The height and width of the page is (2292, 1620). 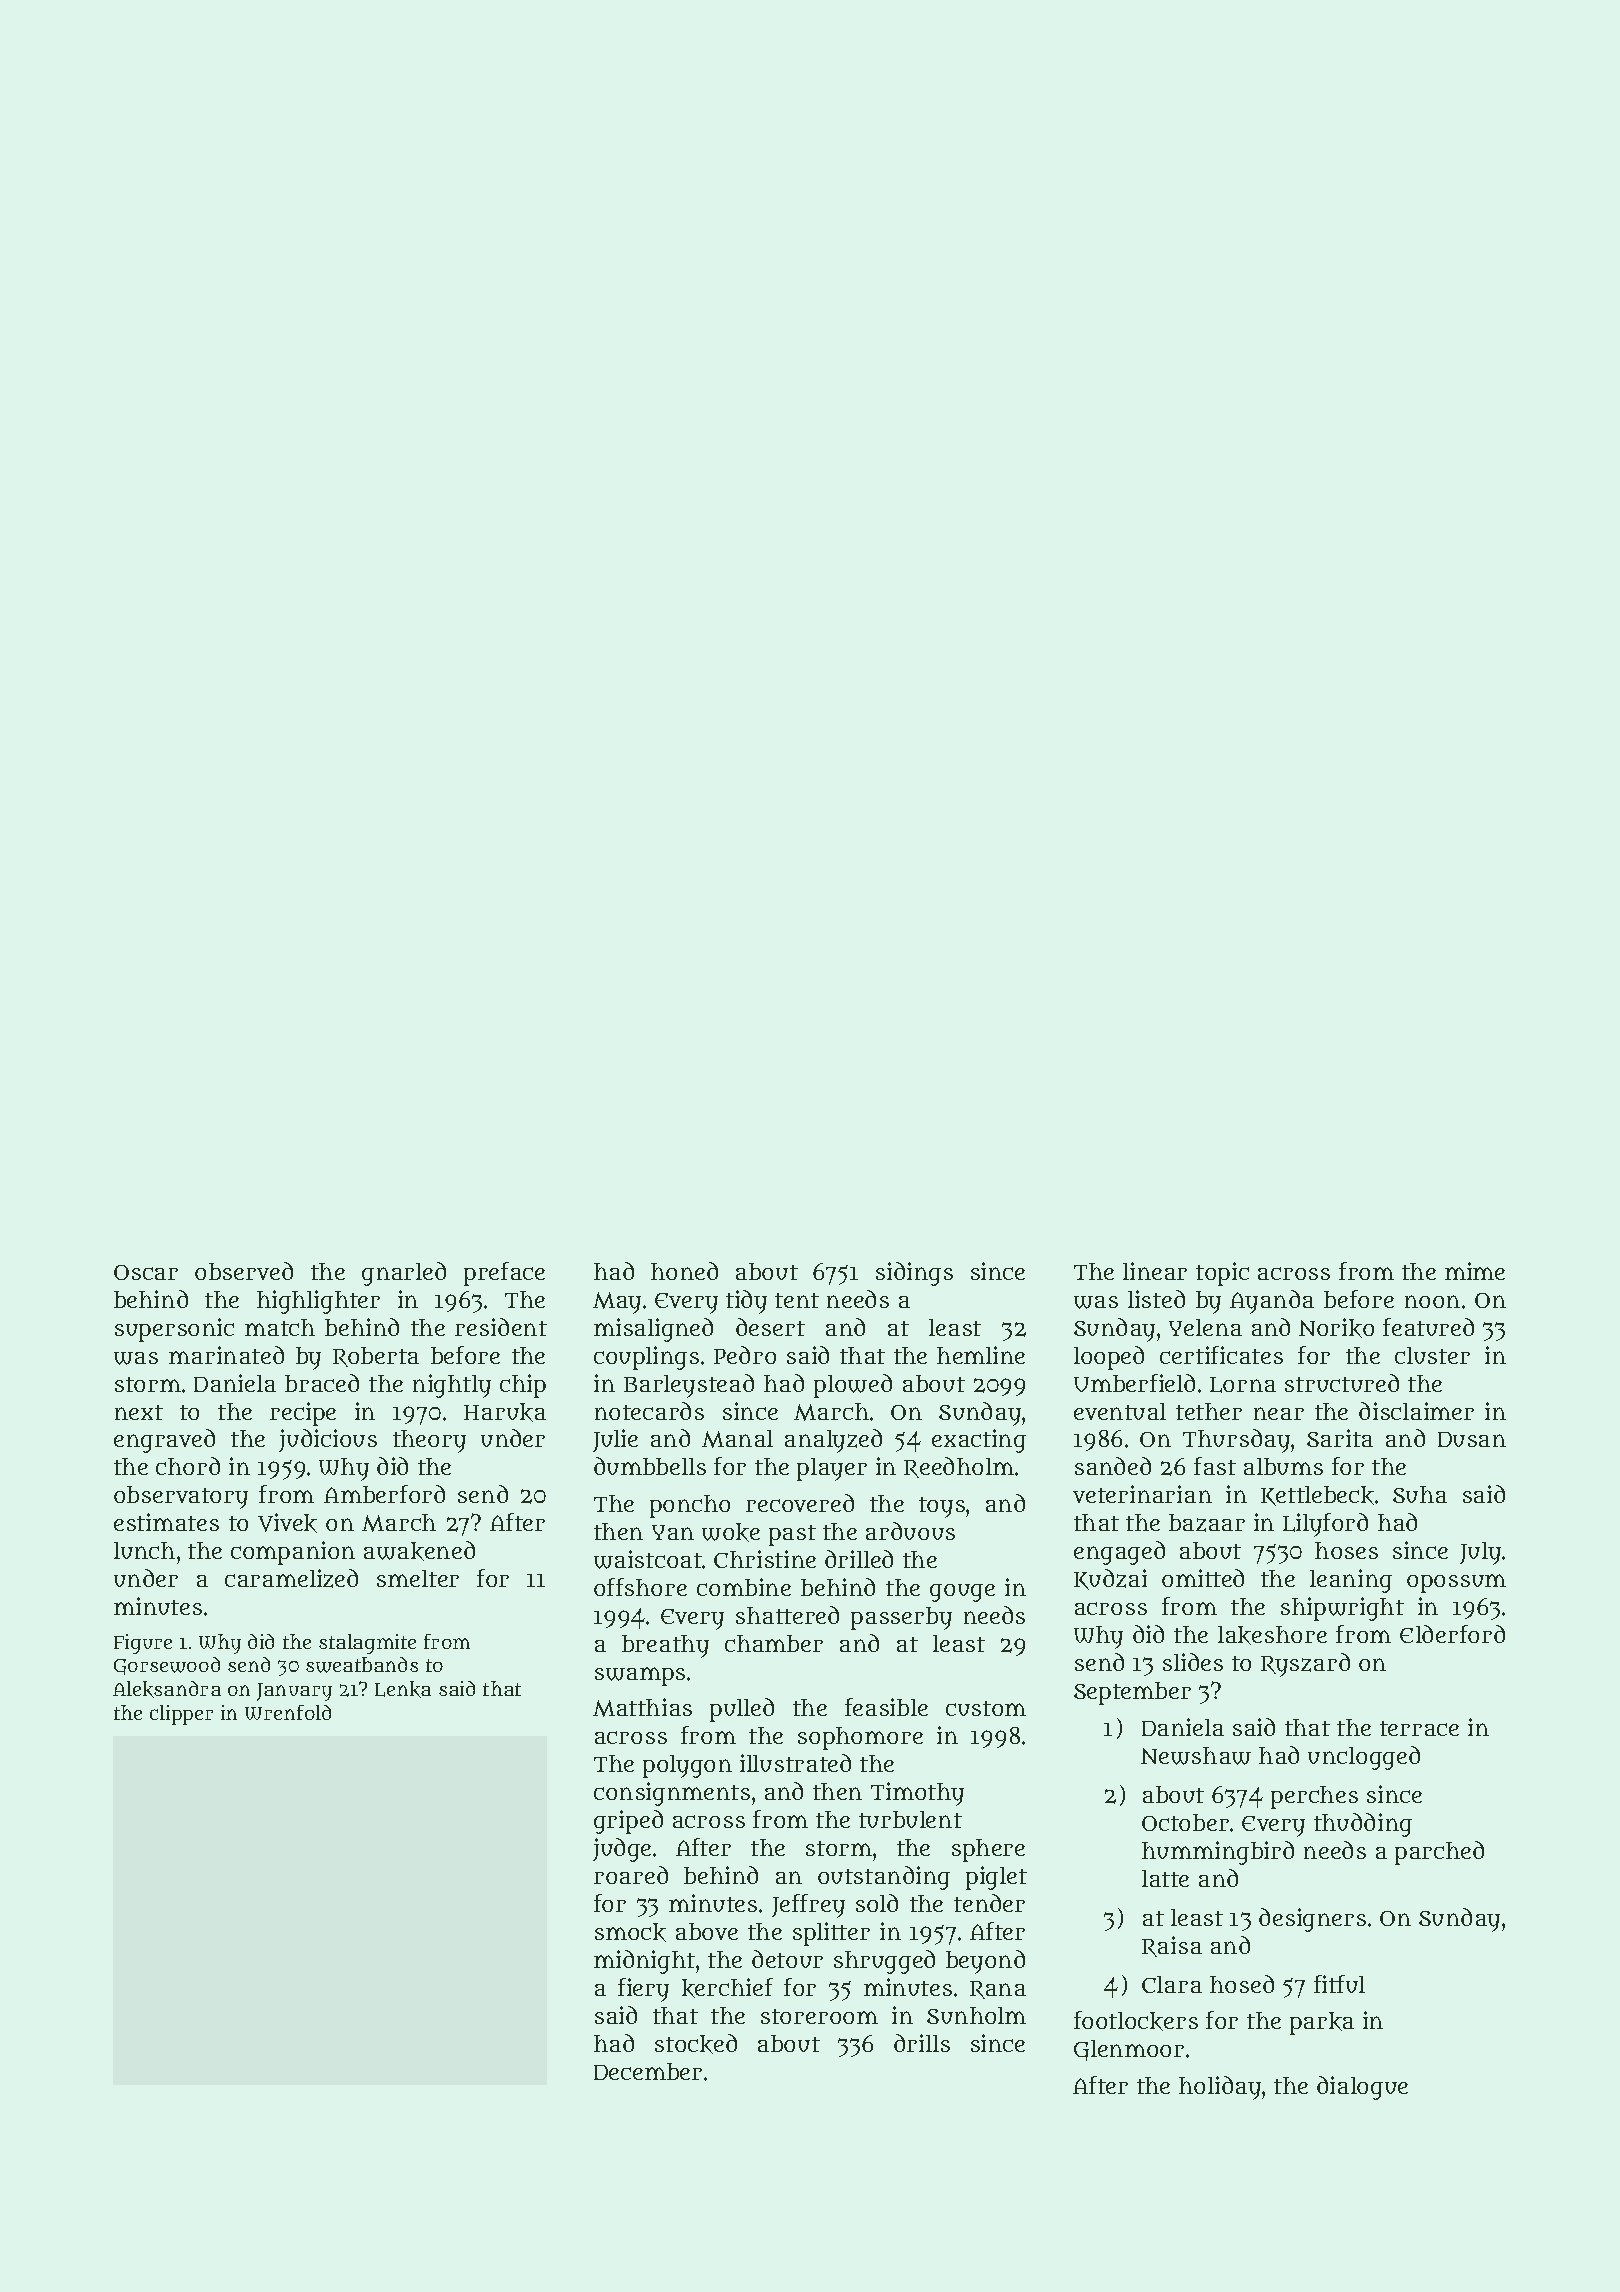 What do you see at coordinates (914, 1274) in the page?
I see `sidings` at bounding box center [914, 1274].
